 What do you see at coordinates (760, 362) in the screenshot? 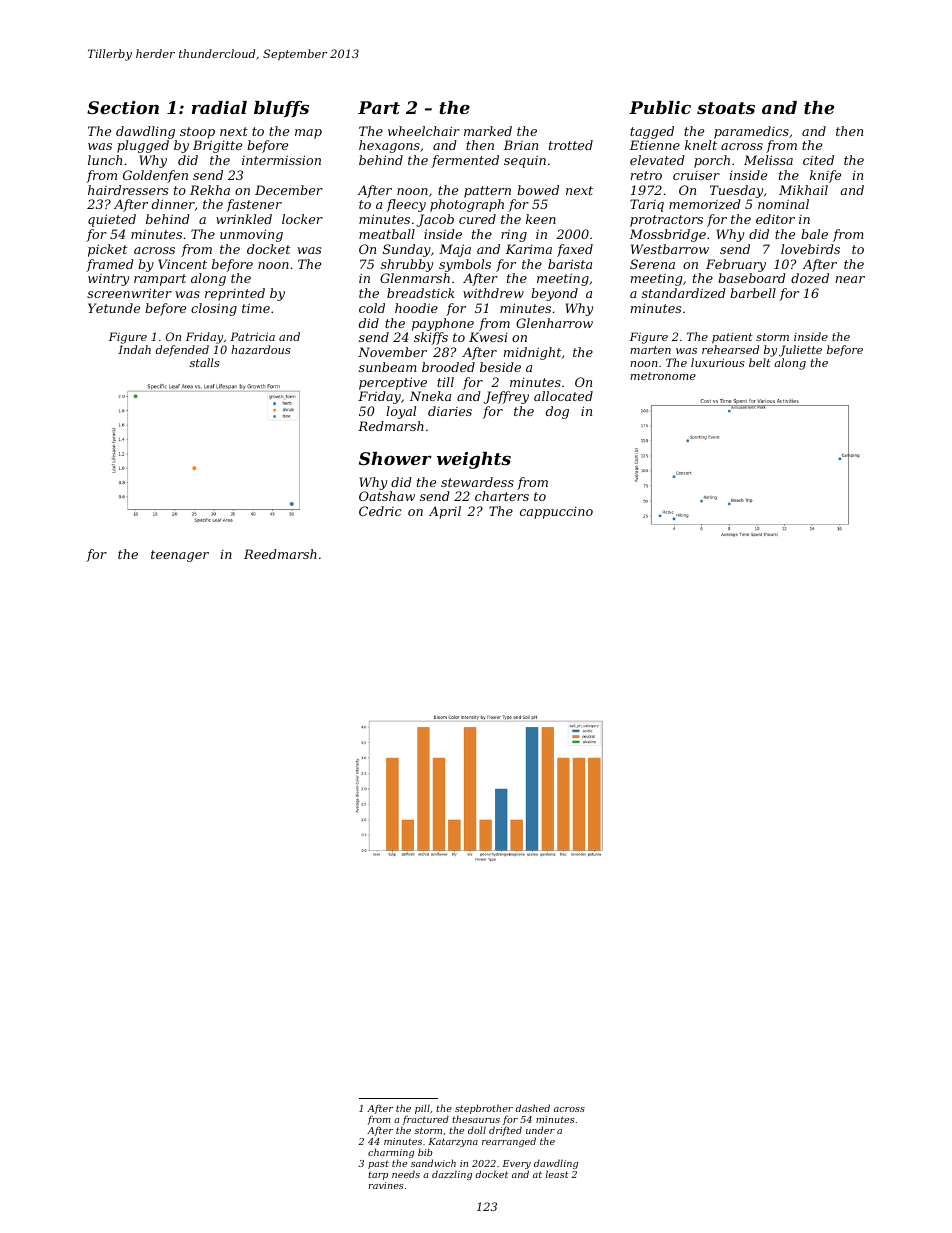
I see `belt` at bounding box center [760, 362].
